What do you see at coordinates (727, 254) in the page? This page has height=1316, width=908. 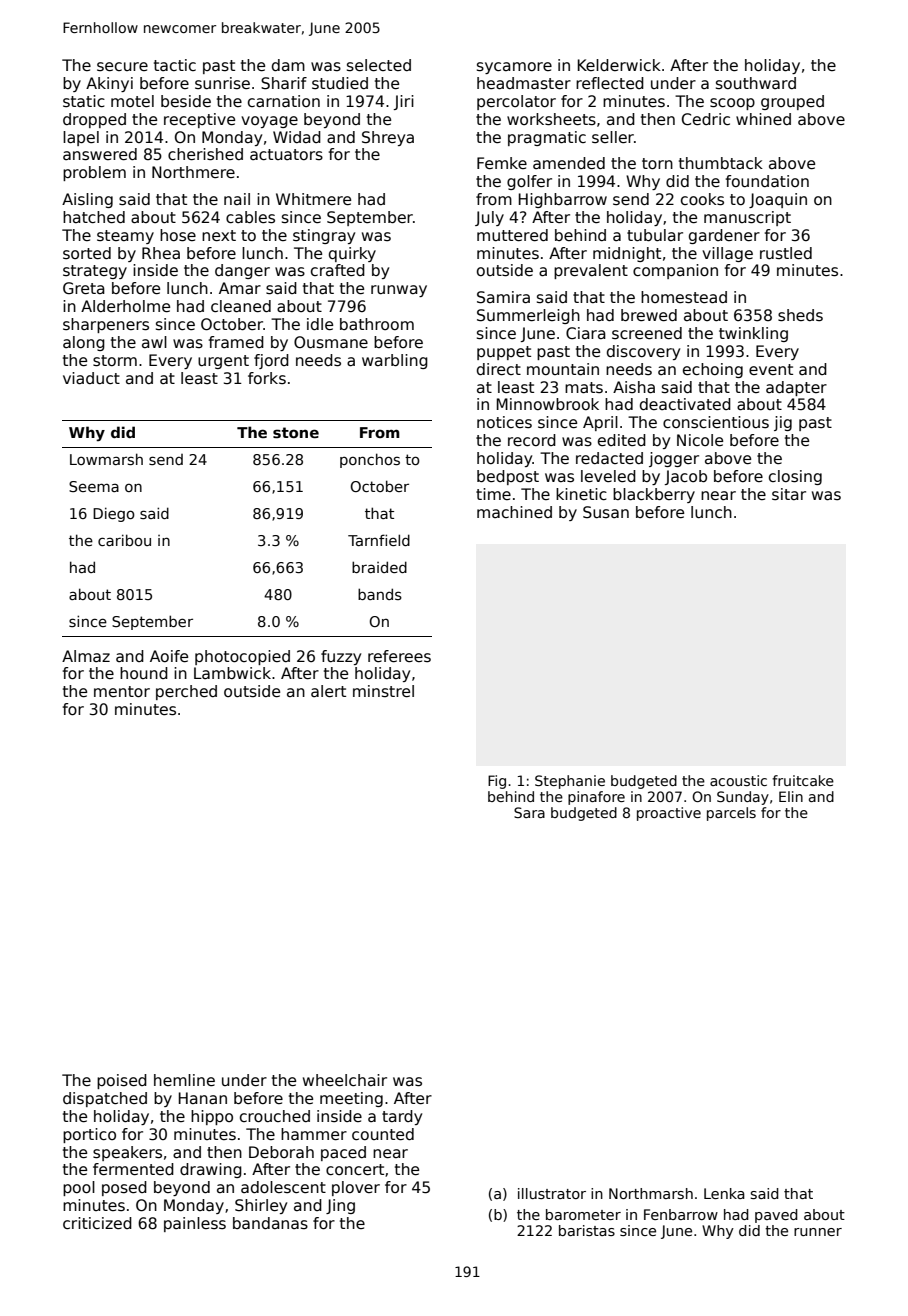 I see `village` at bounding box center [727, 254].
